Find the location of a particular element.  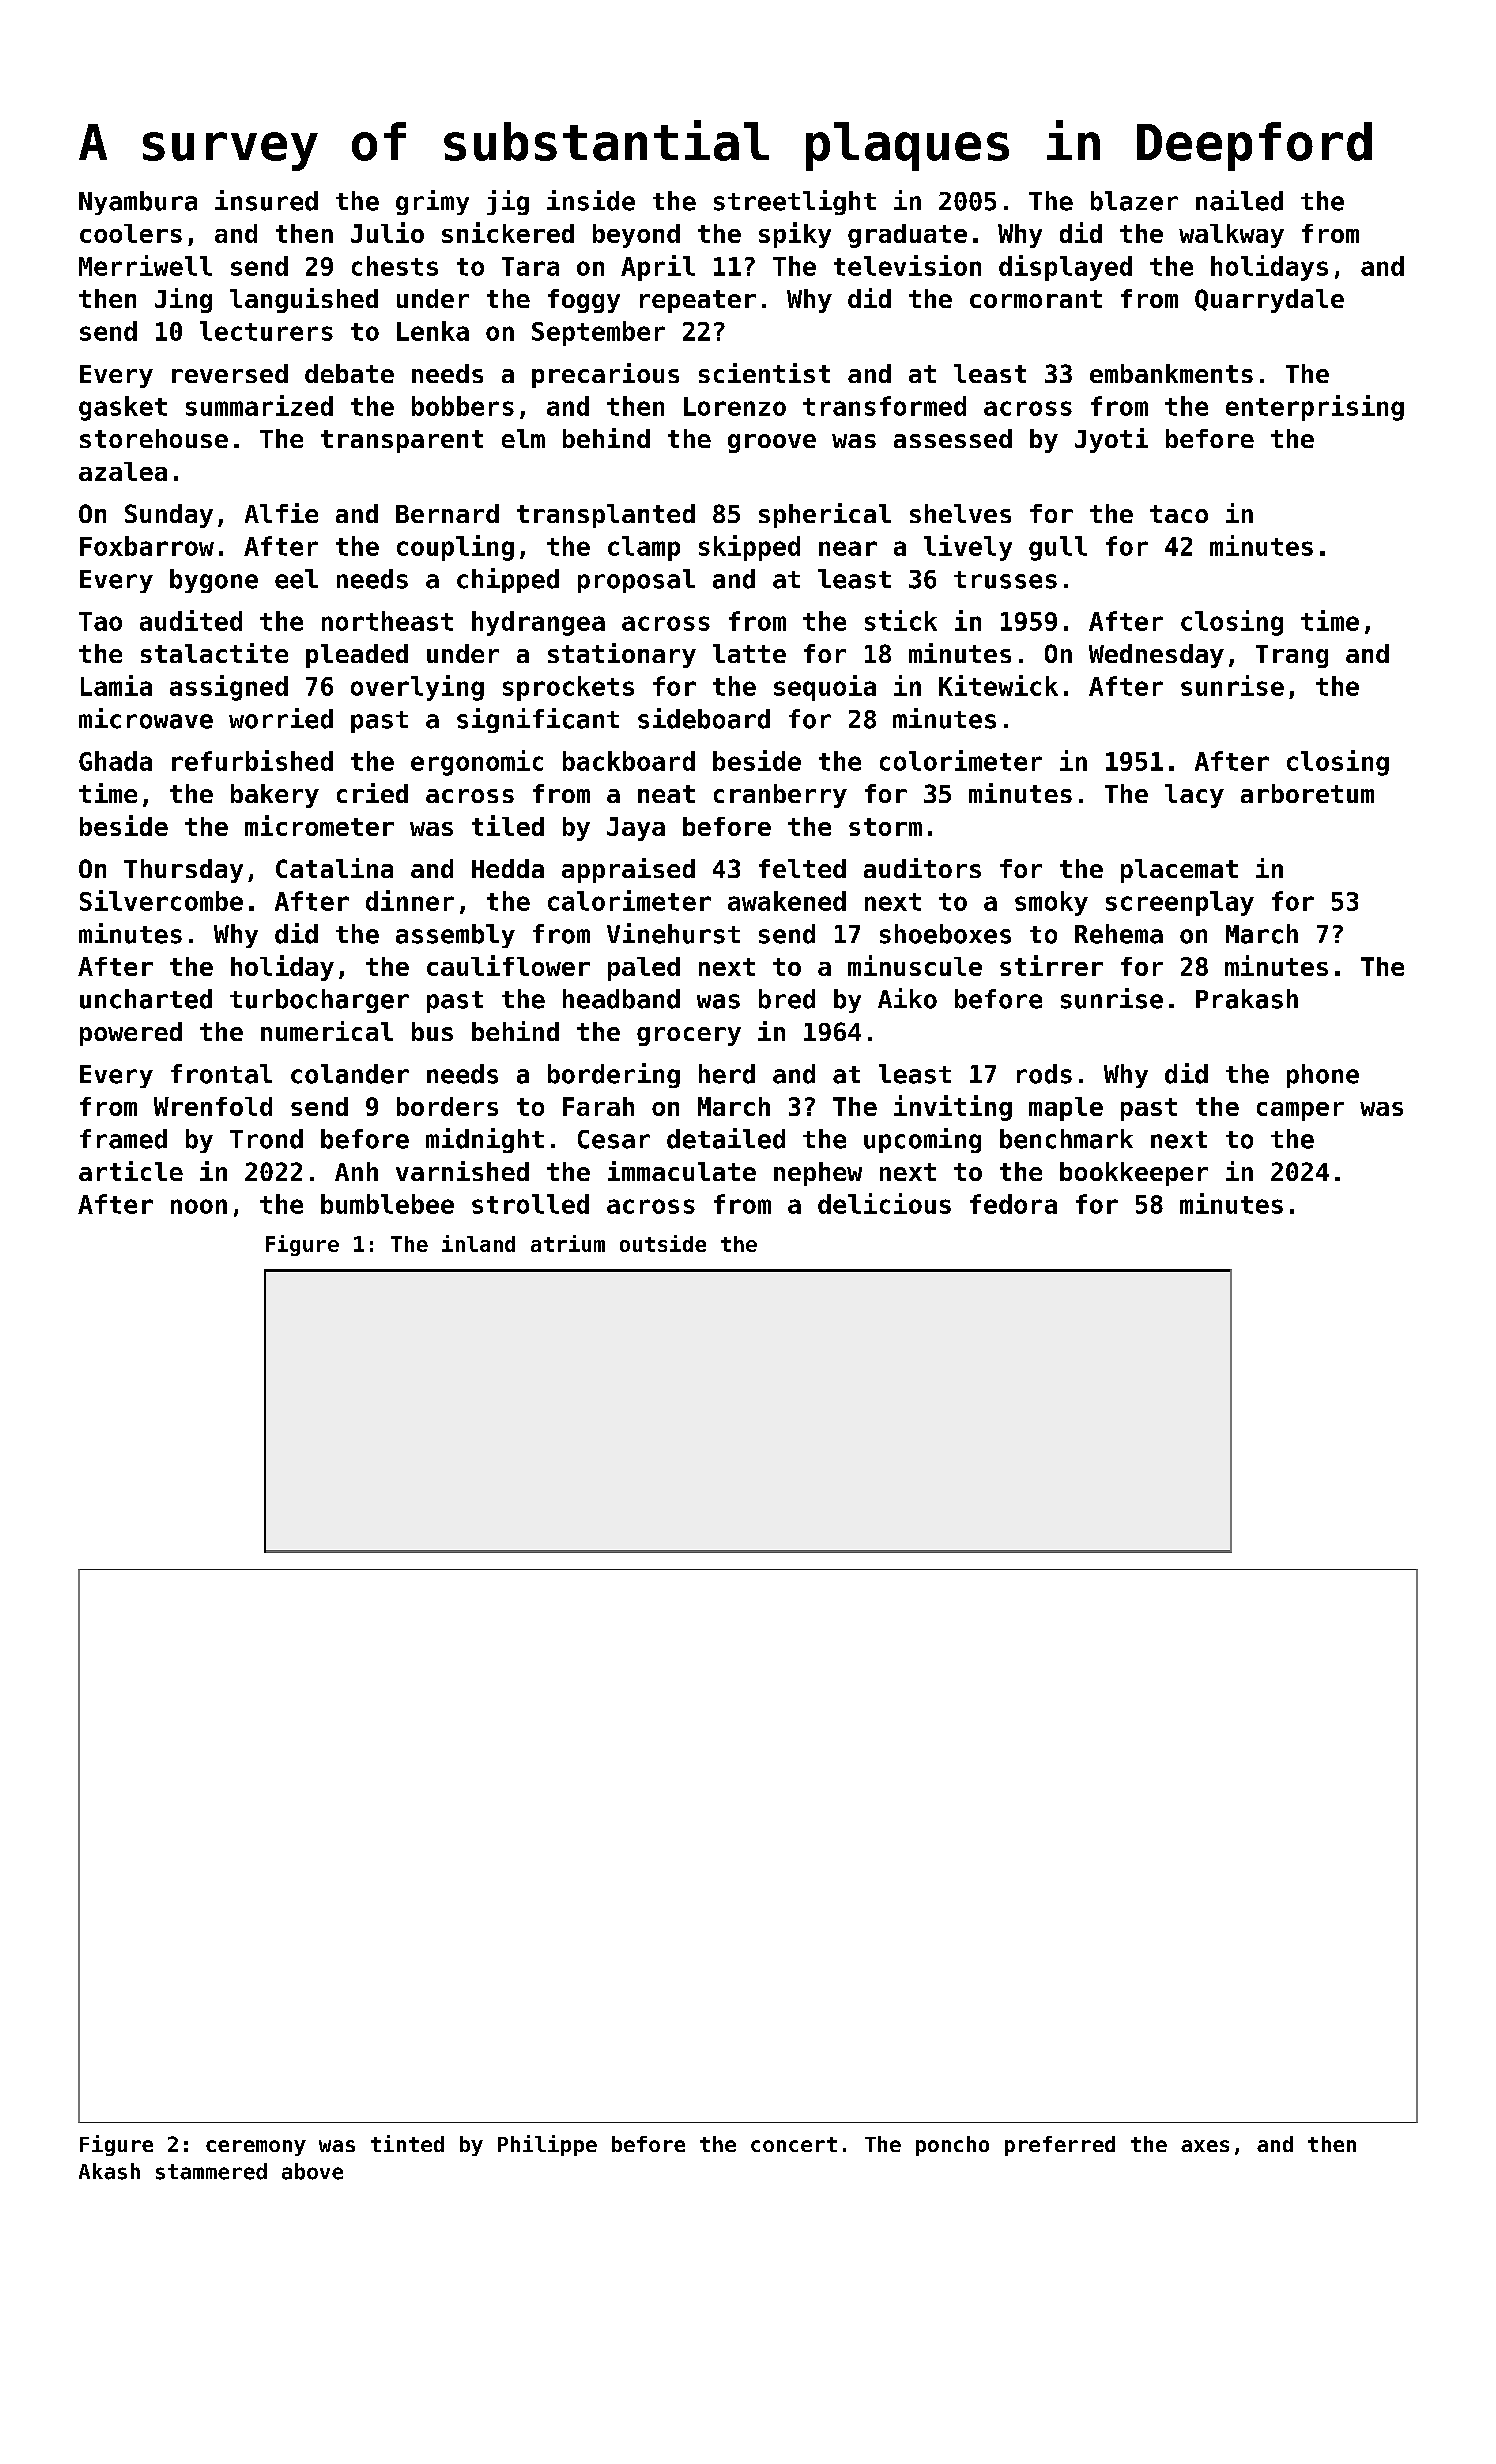

ceremony is located at coordinates (256, 2148).
